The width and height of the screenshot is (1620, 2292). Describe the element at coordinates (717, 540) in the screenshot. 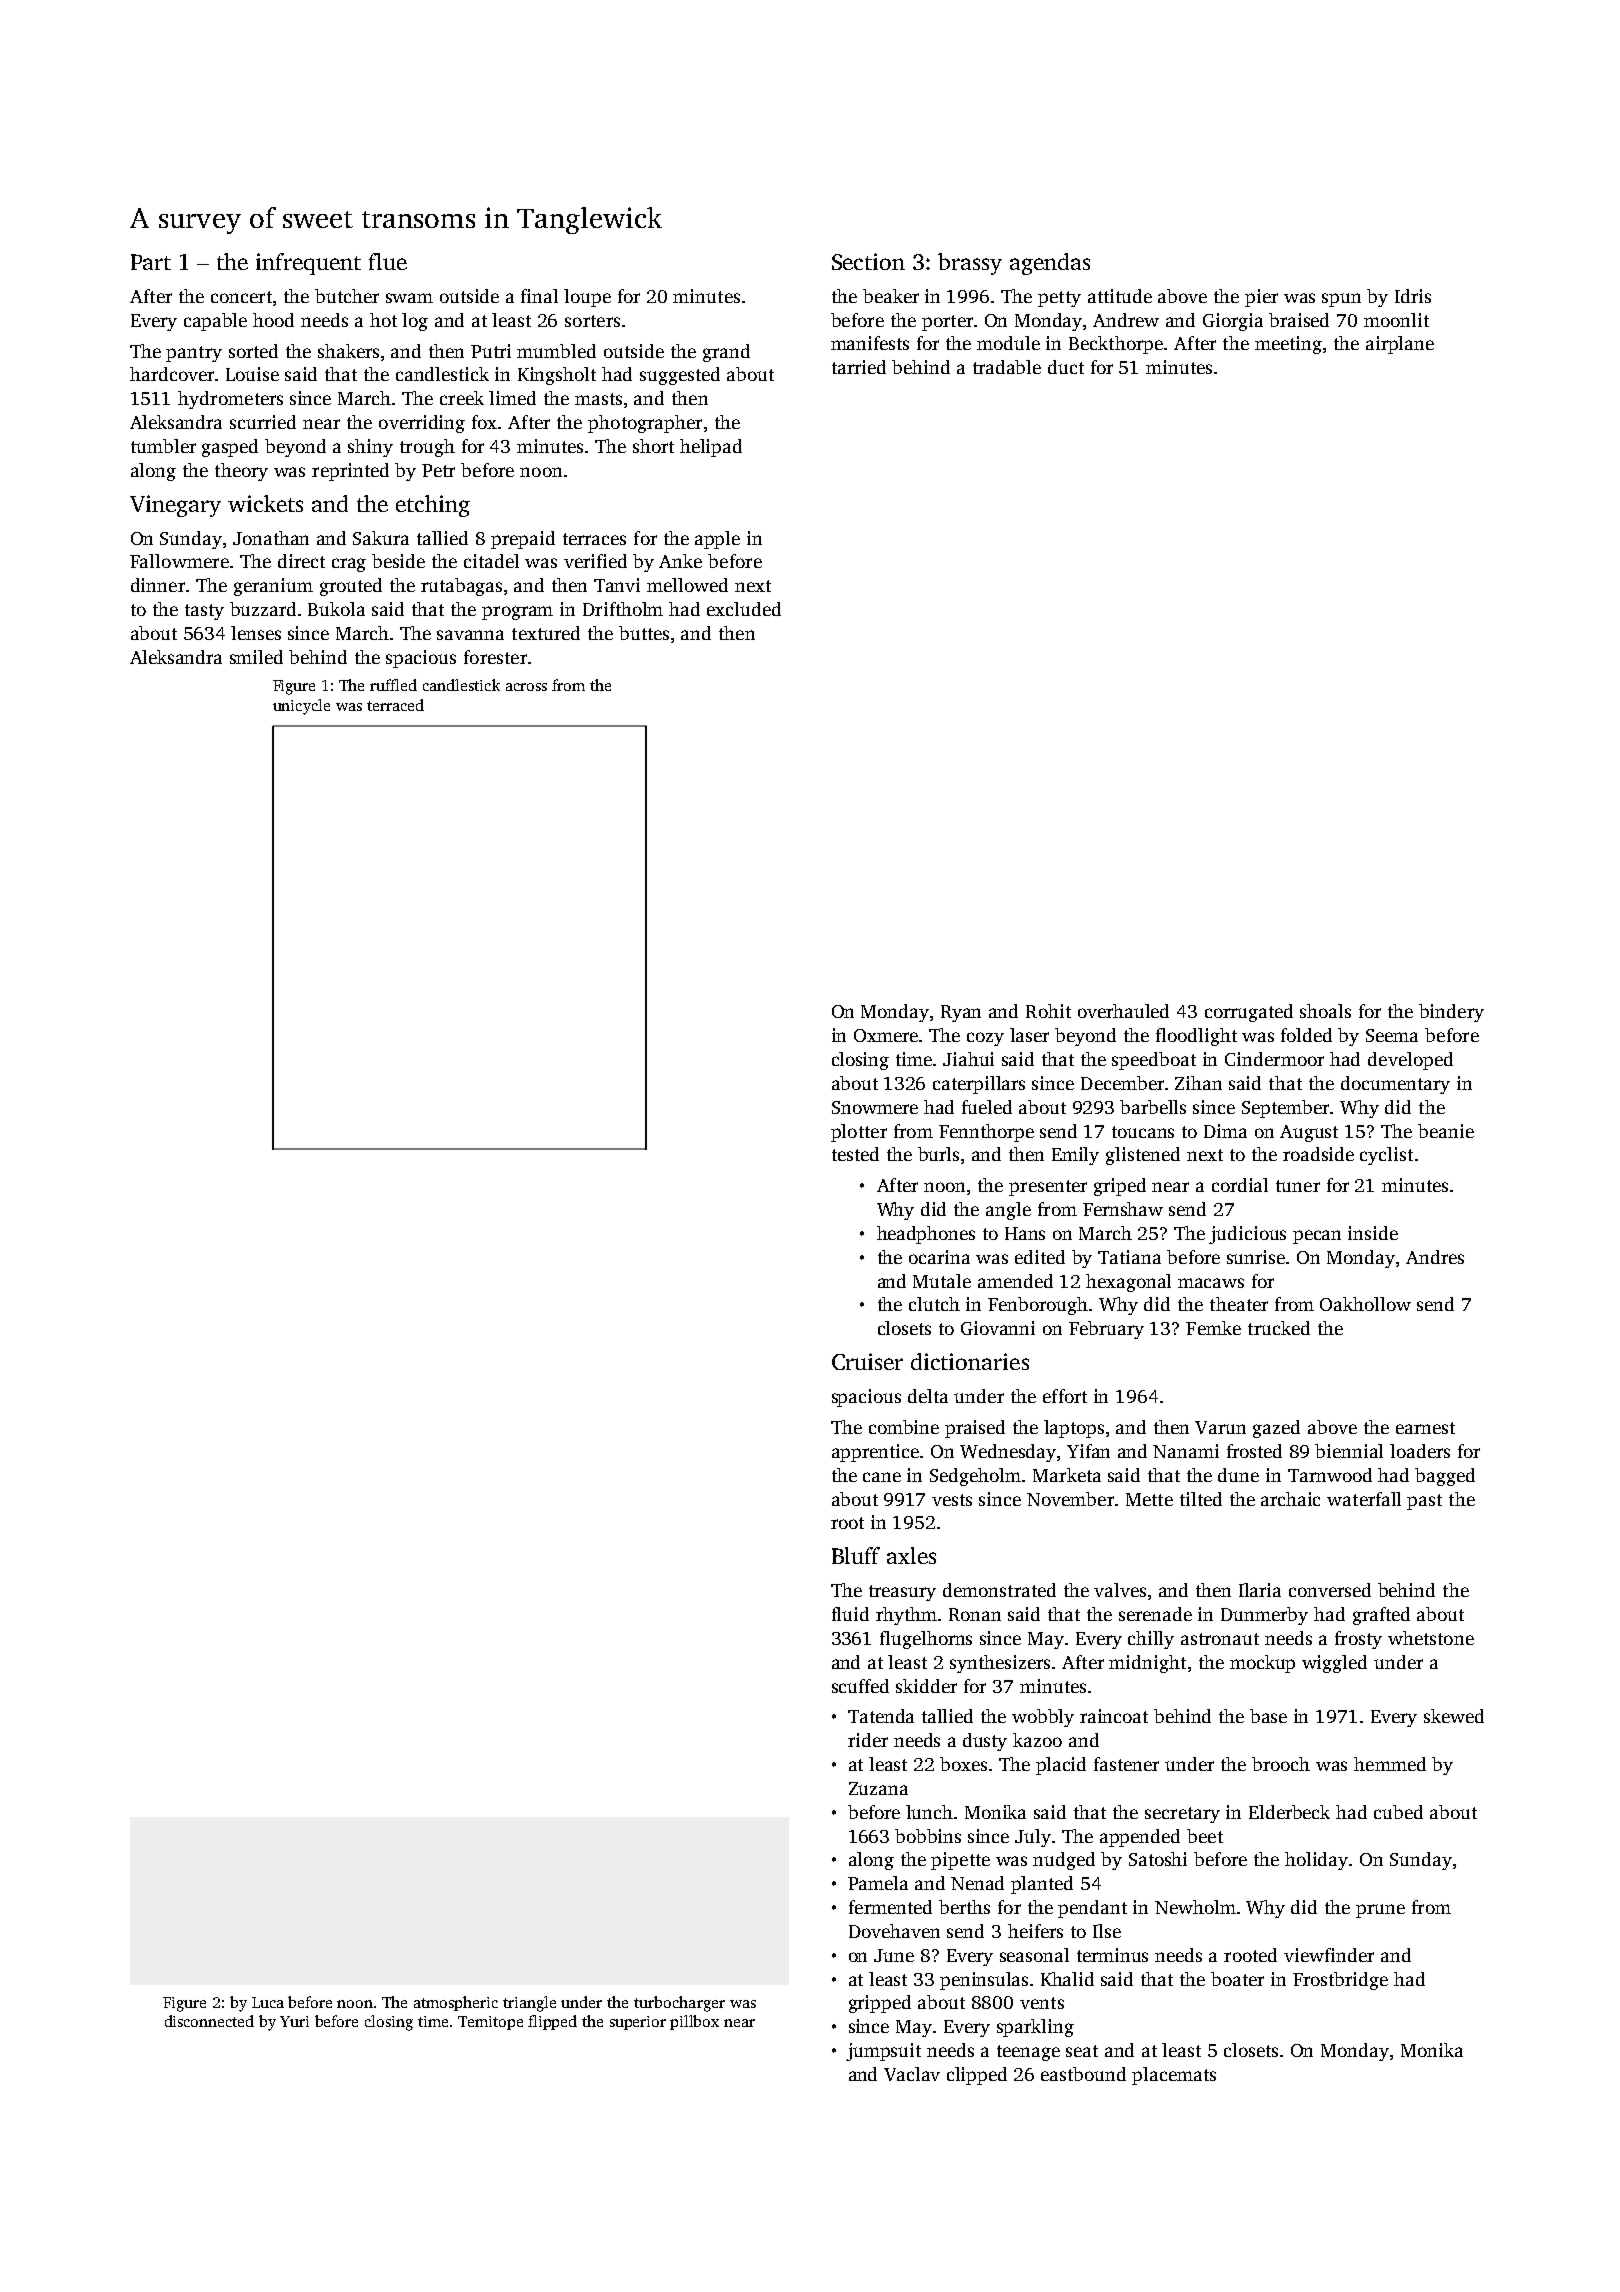

I see `apple` at that location.
